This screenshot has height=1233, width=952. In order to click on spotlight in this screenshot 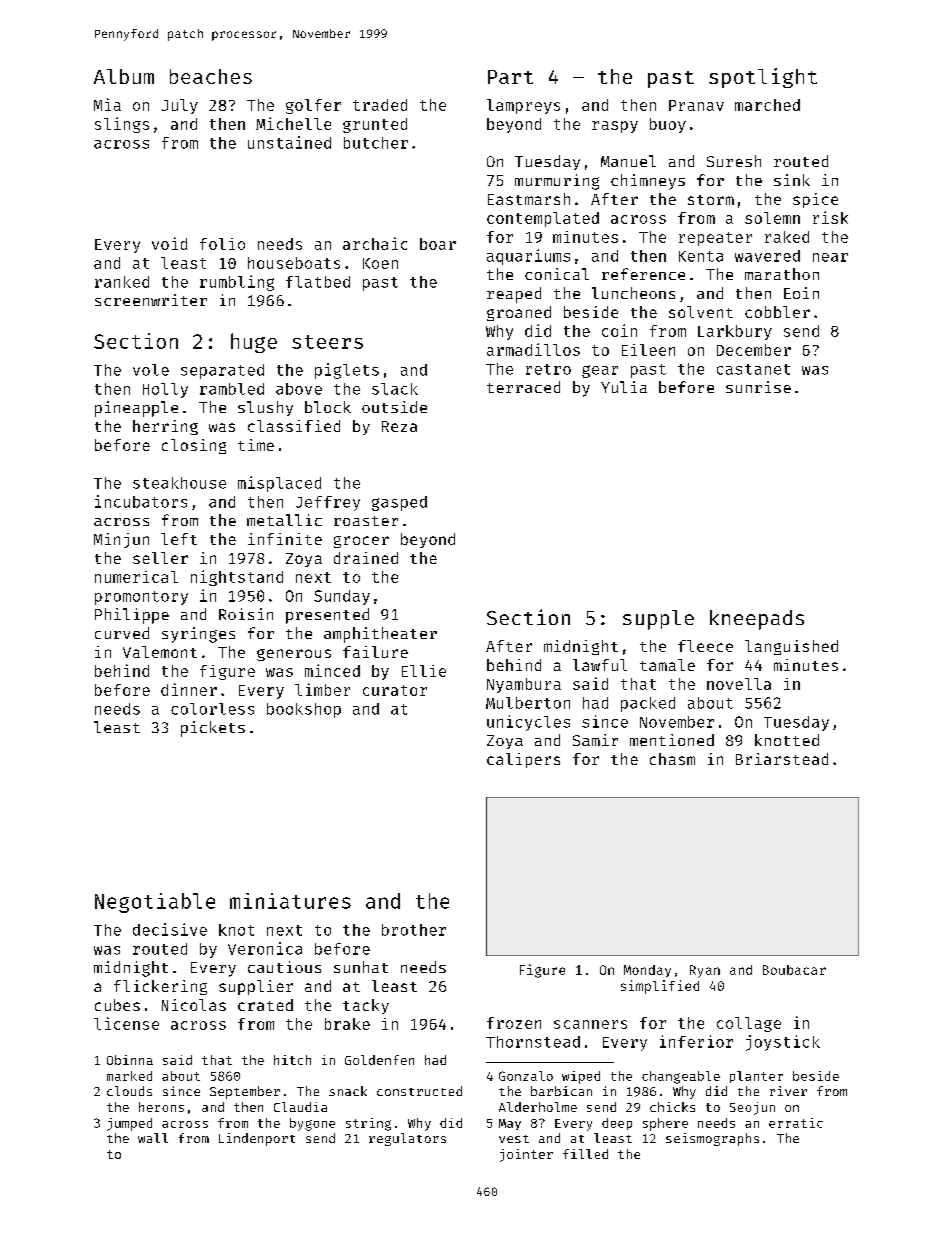, I will do `click(763, 78)`.
